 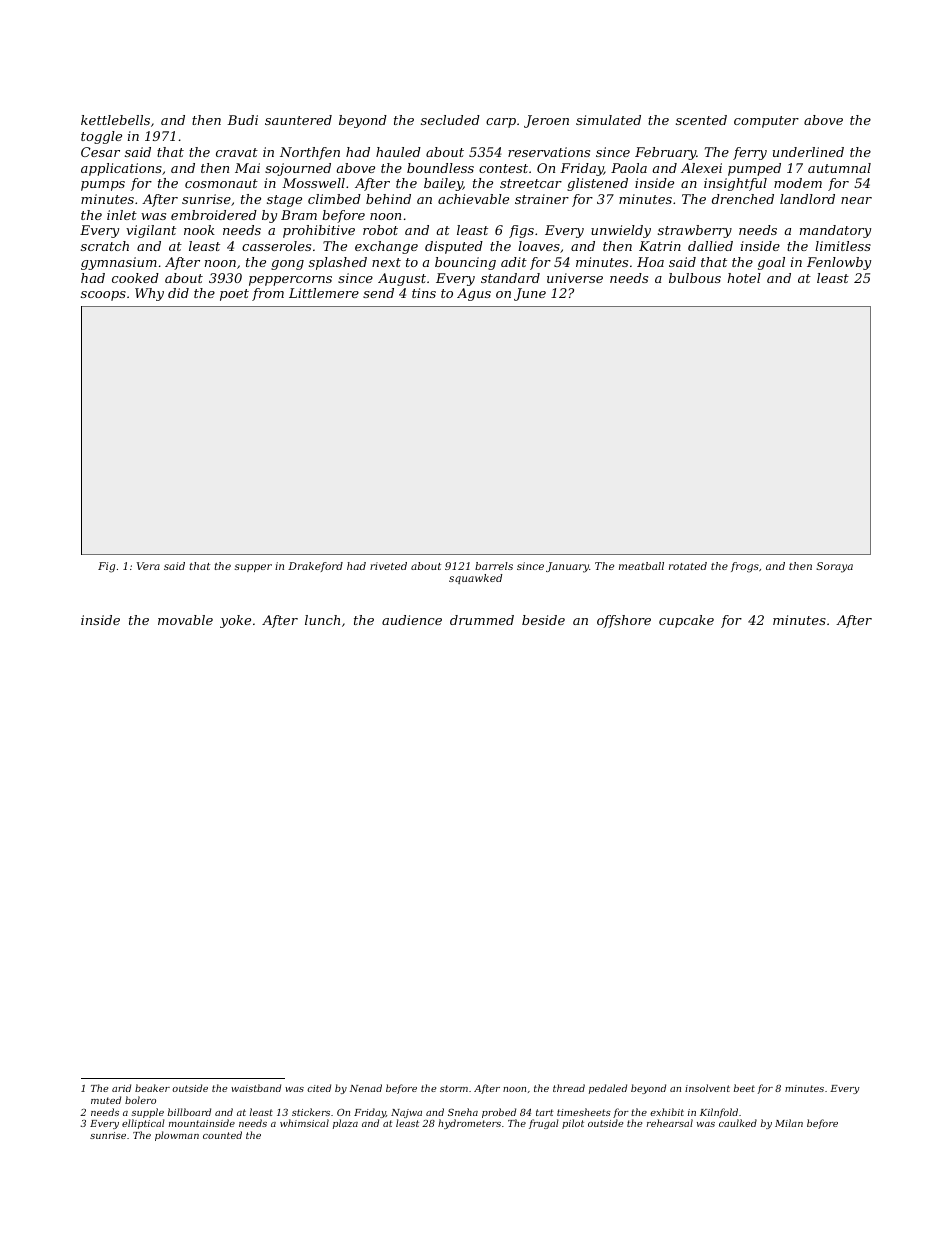 What do you see at coordinates (122, 215) in the screenshot?
I see `inlet` at bounding box center [122, 215].
